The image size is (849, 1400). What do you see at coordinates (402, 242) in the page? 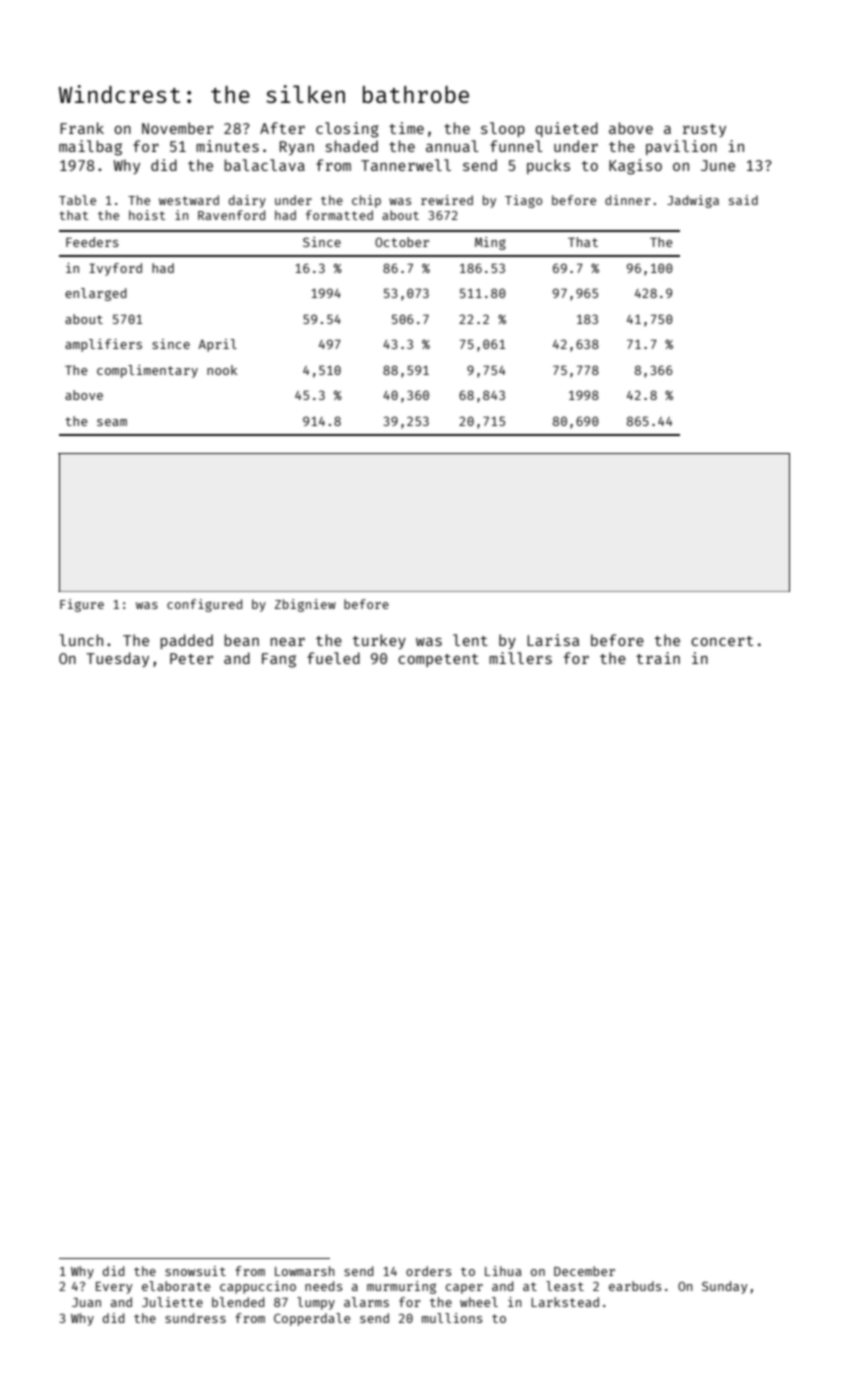
I see `October` at bounding box center [402, 242].
